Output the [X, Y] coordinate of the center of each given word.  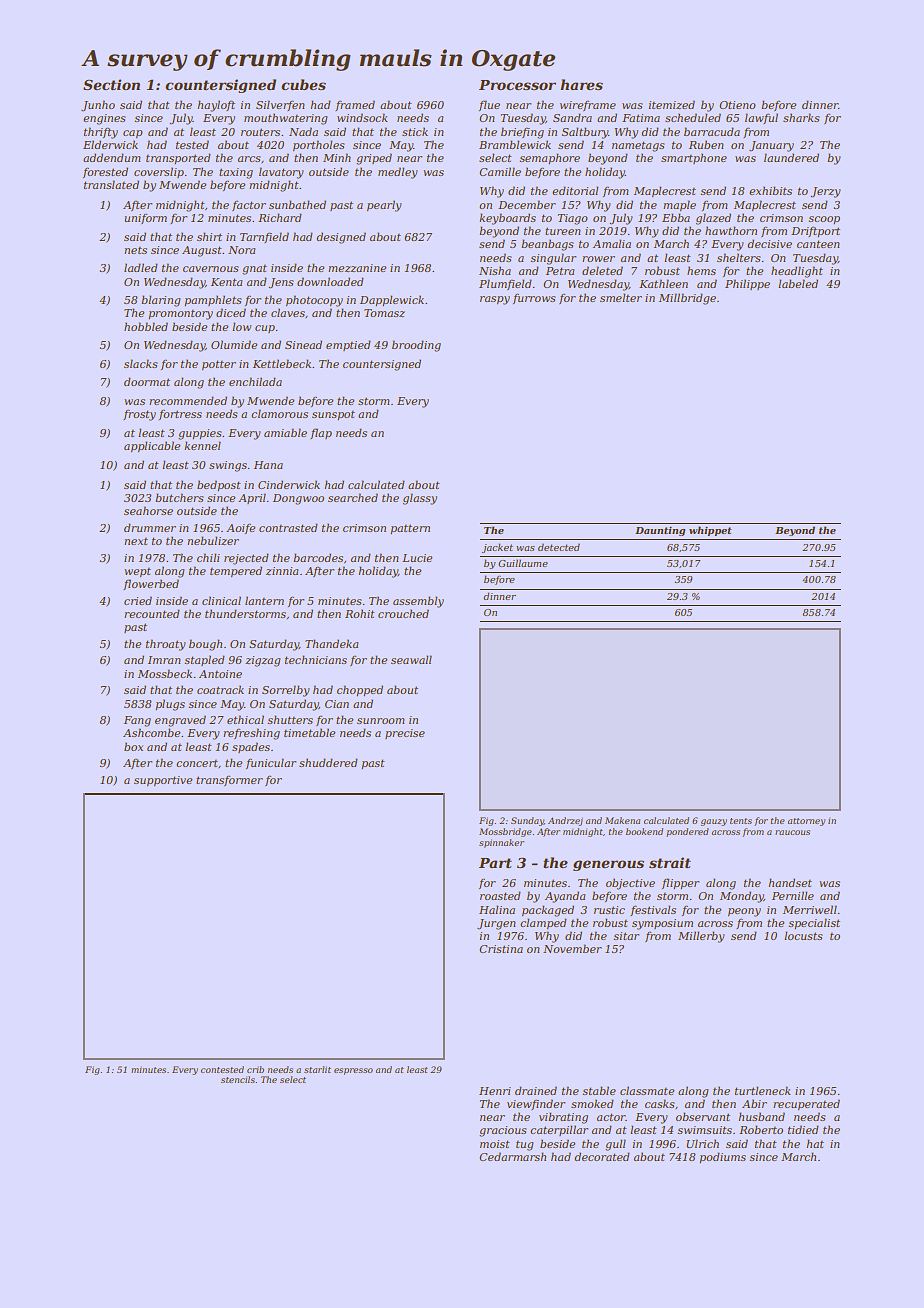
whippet [710, 531]
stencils [238, 1079]
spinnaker [501, 843]
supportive [163, 781]
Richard [280, 217]
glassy [420, 499]
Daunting [660, 531]
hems [701, 270]
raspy [495, 300]
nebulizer [213, 540]
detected [559, 547]
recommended [188, 400]
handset [790, 882]
